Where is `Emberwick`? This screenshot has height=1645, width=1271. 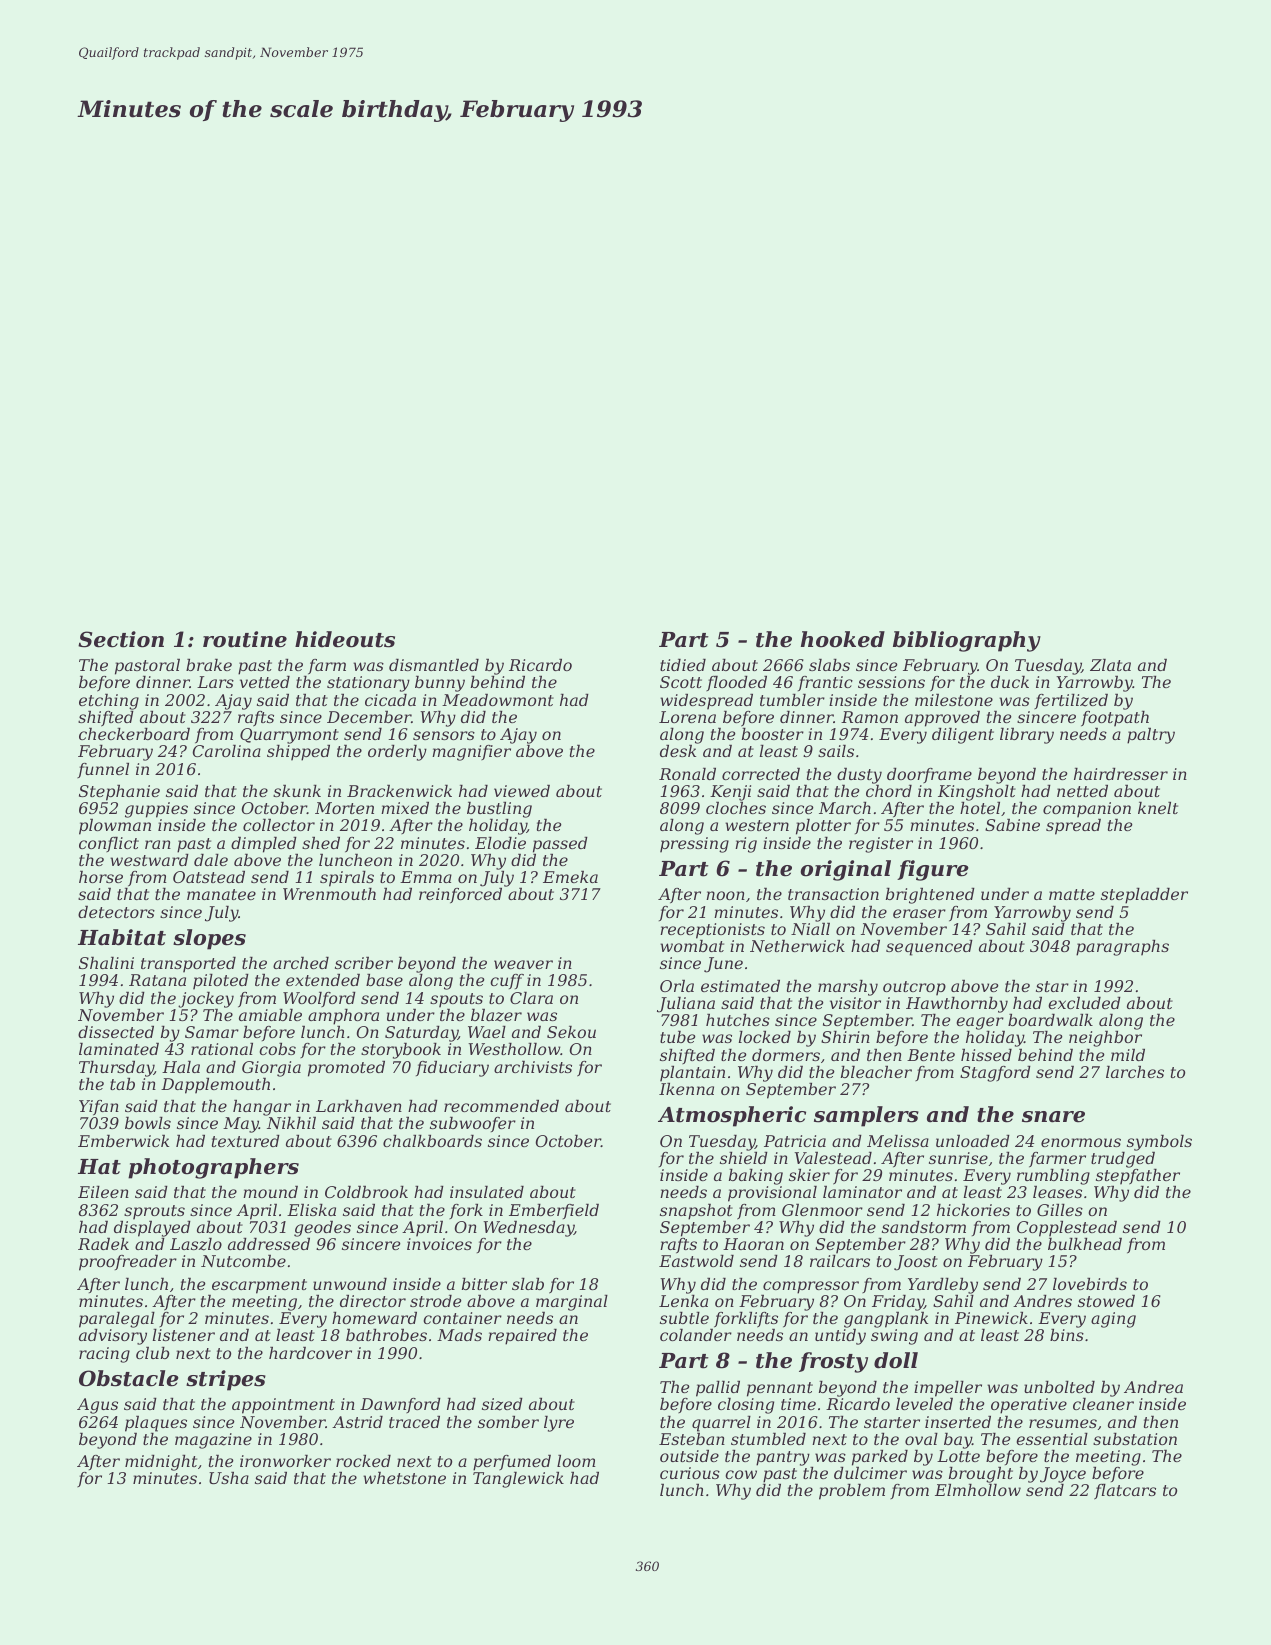
Emberwick is located at coordinates (123, 1141).
